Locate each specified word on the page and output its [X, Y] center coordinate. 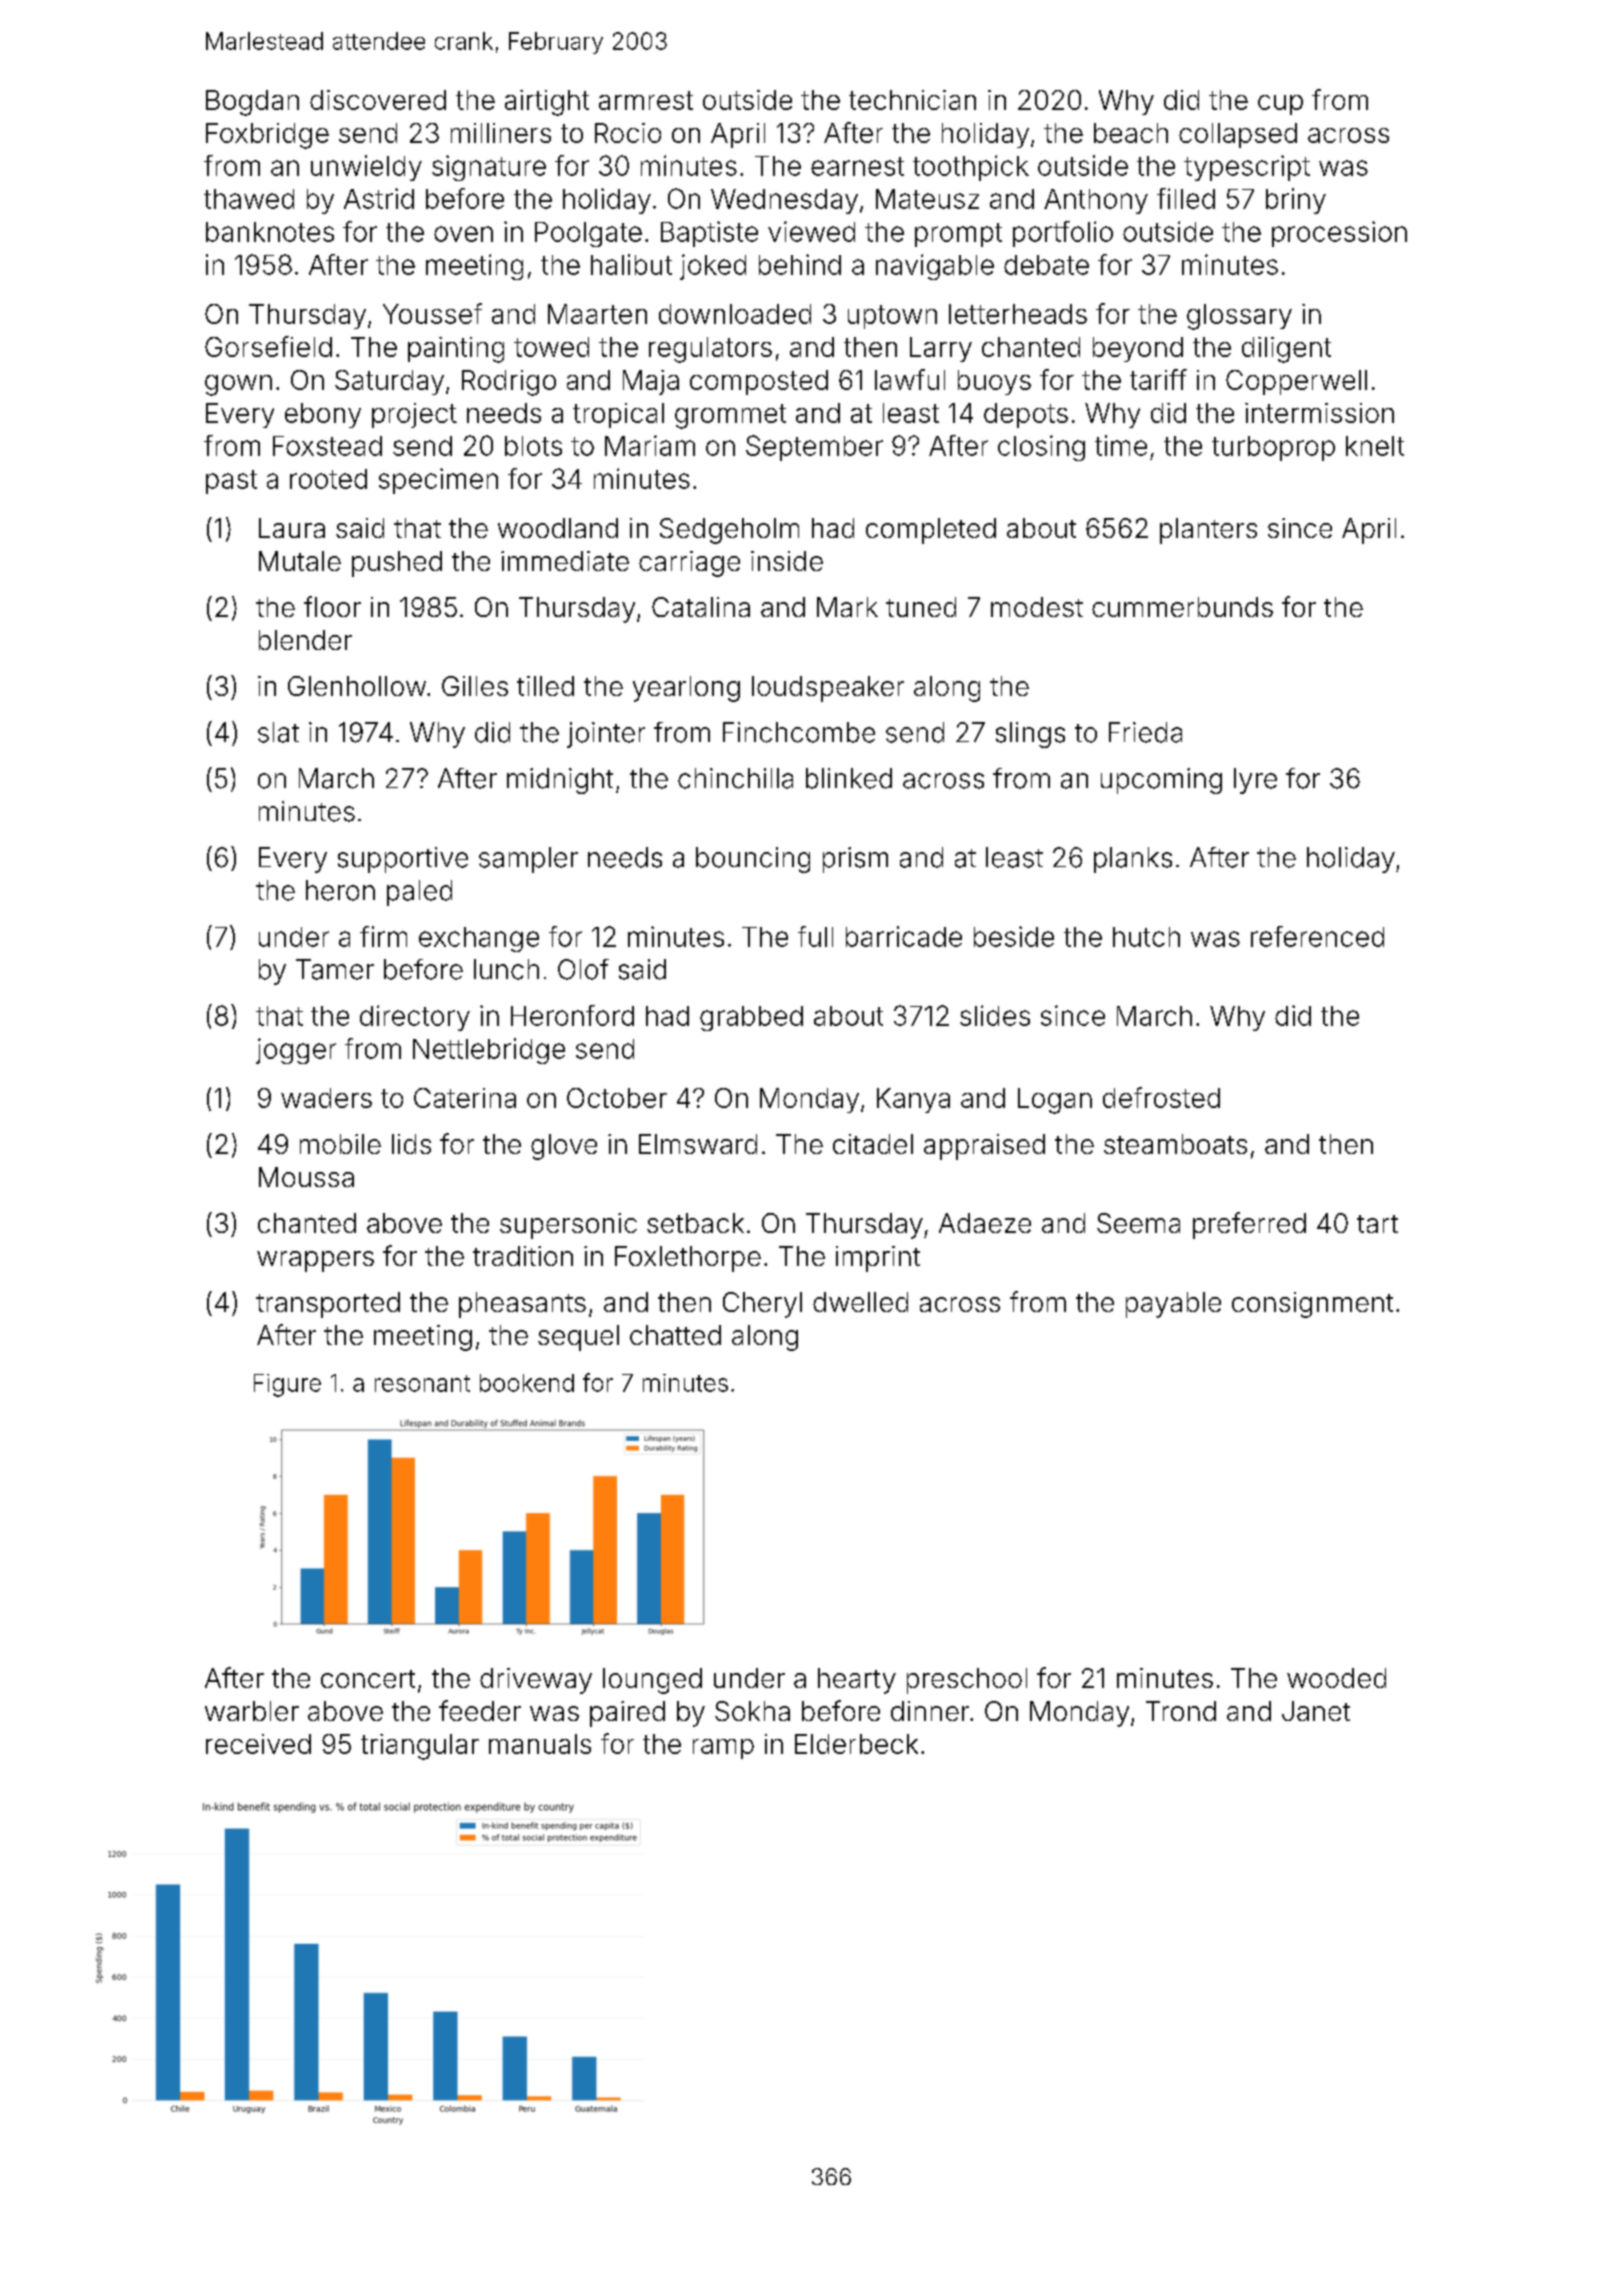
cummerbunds [1182, 607]
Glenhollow [357, 686]
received [258, 1744]
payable [1173, 1305]
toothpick [971, 168]
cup [1280, 105]
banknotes [270, 232]
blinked [849, 778]
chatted [675, 1335]
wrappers [315, 1261]
